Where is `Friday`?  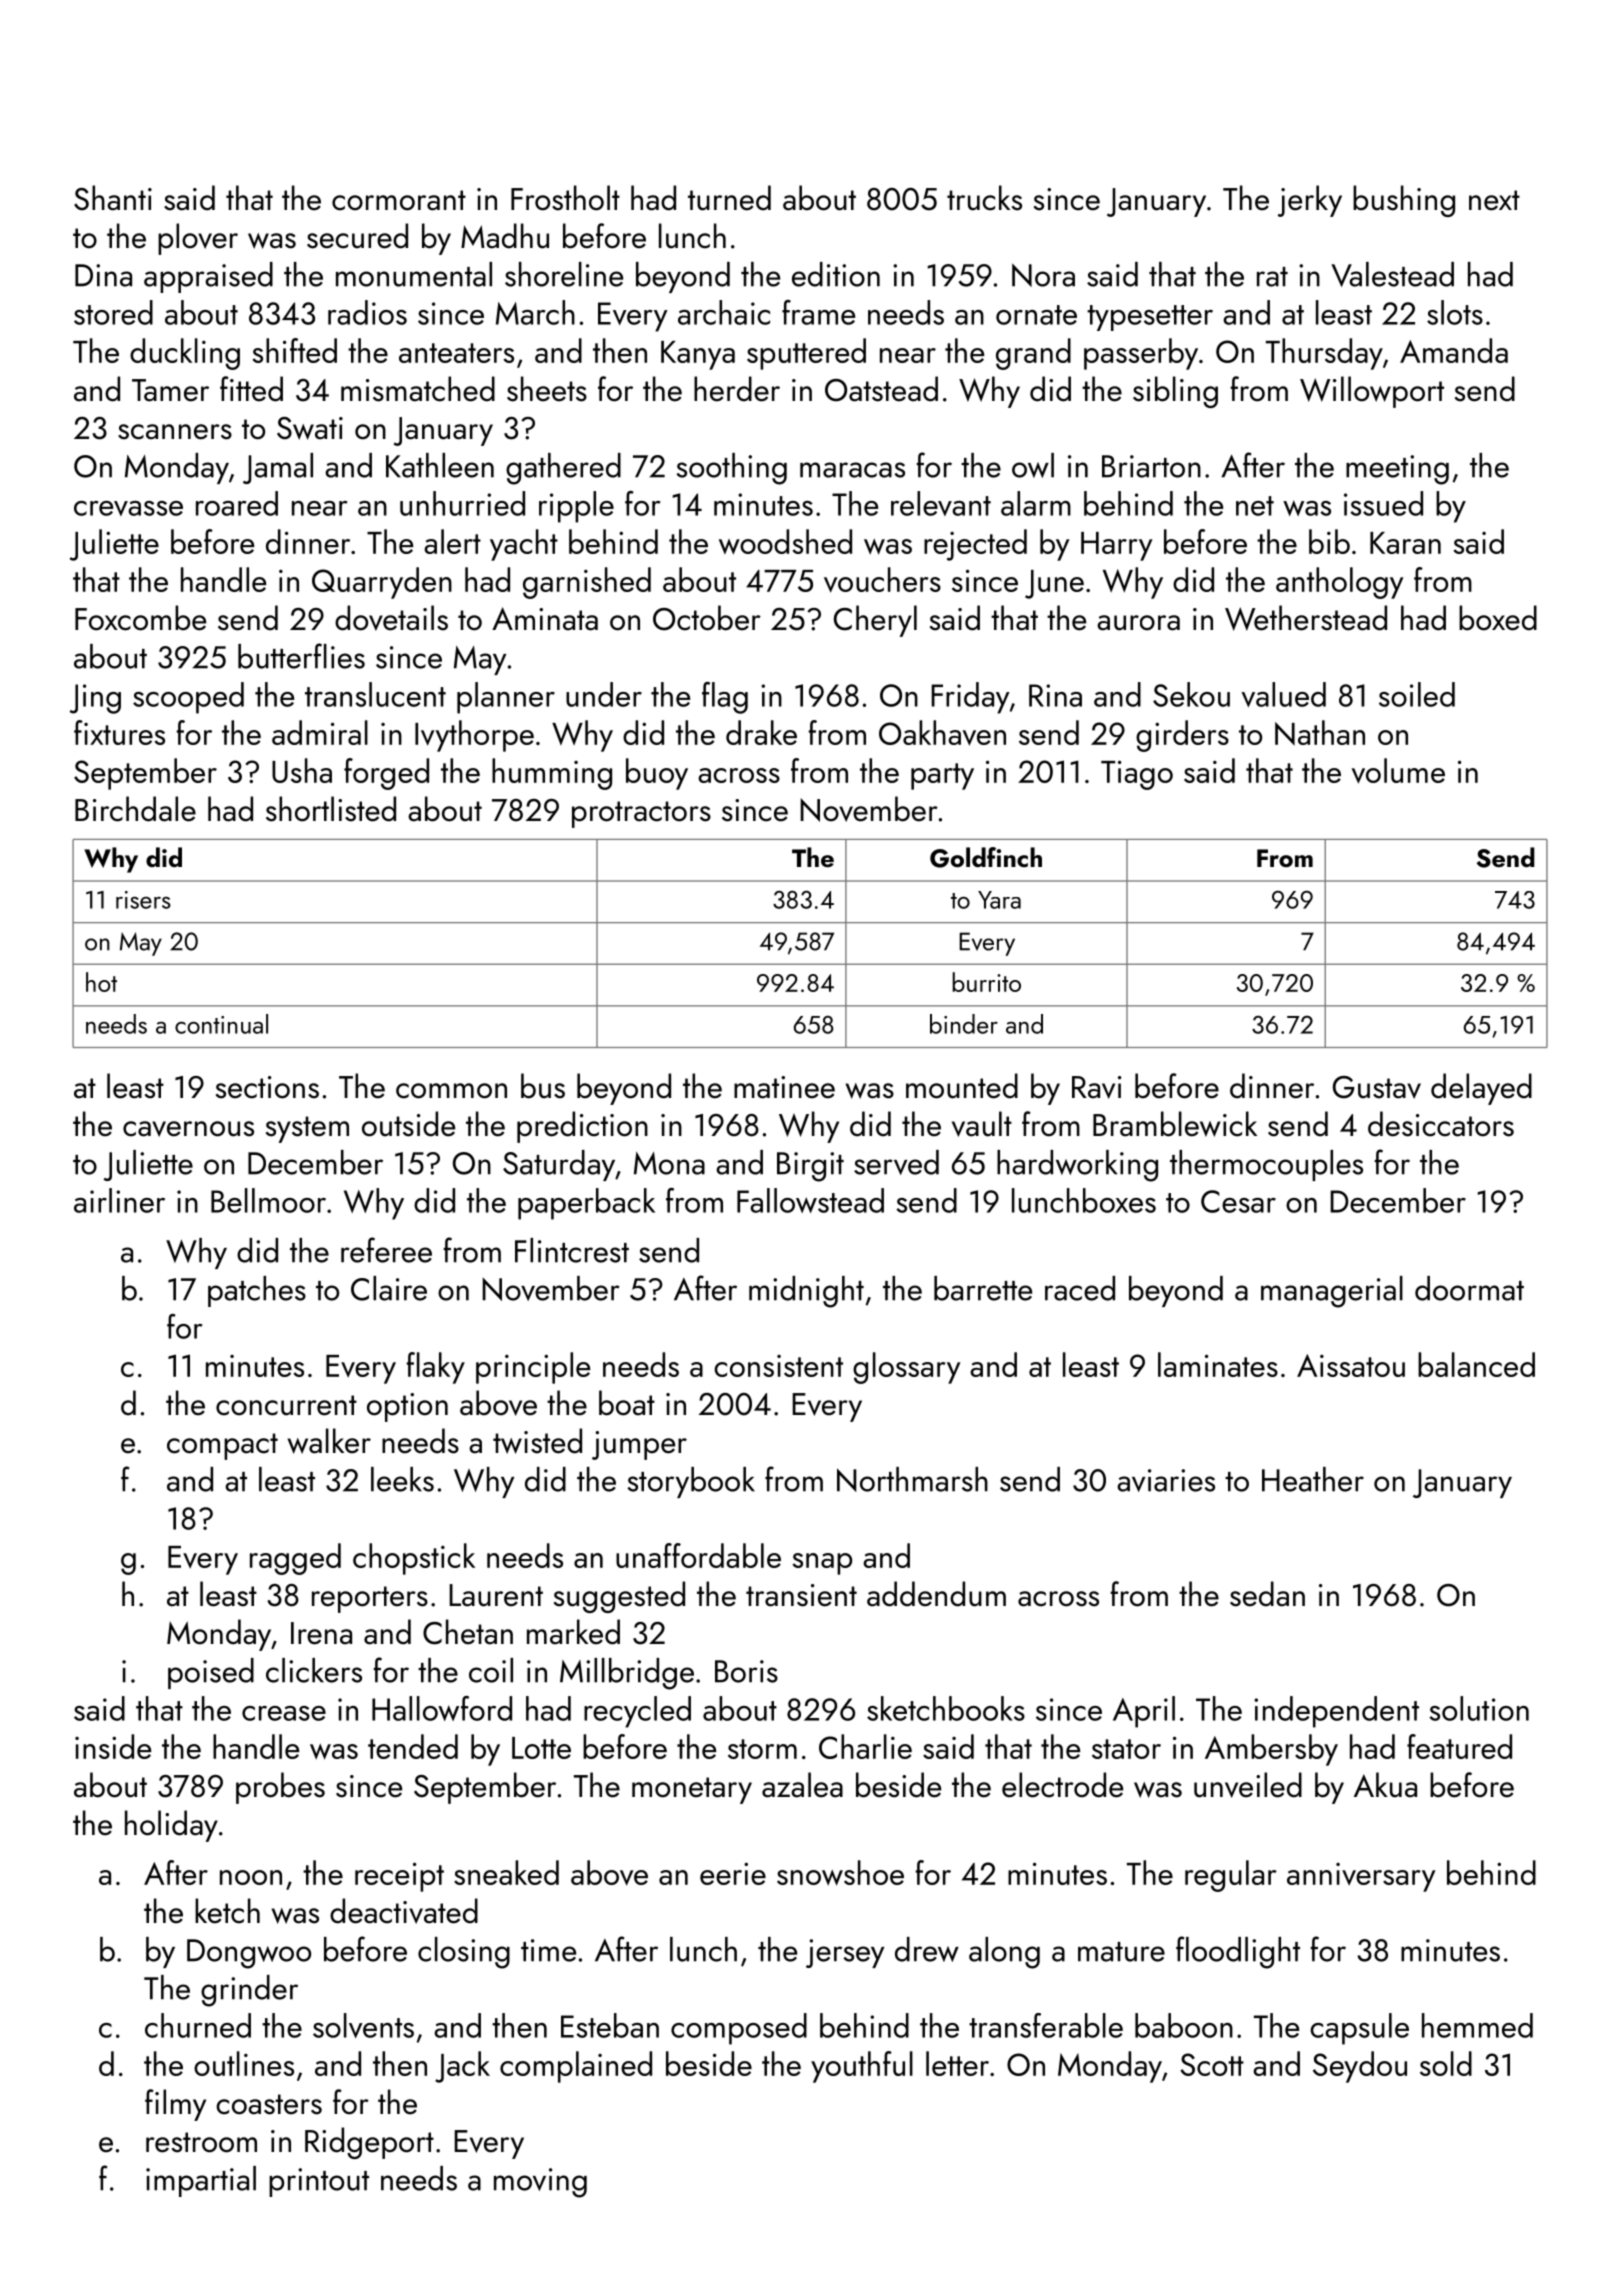 Friday is located at coordinates (970, 698).
